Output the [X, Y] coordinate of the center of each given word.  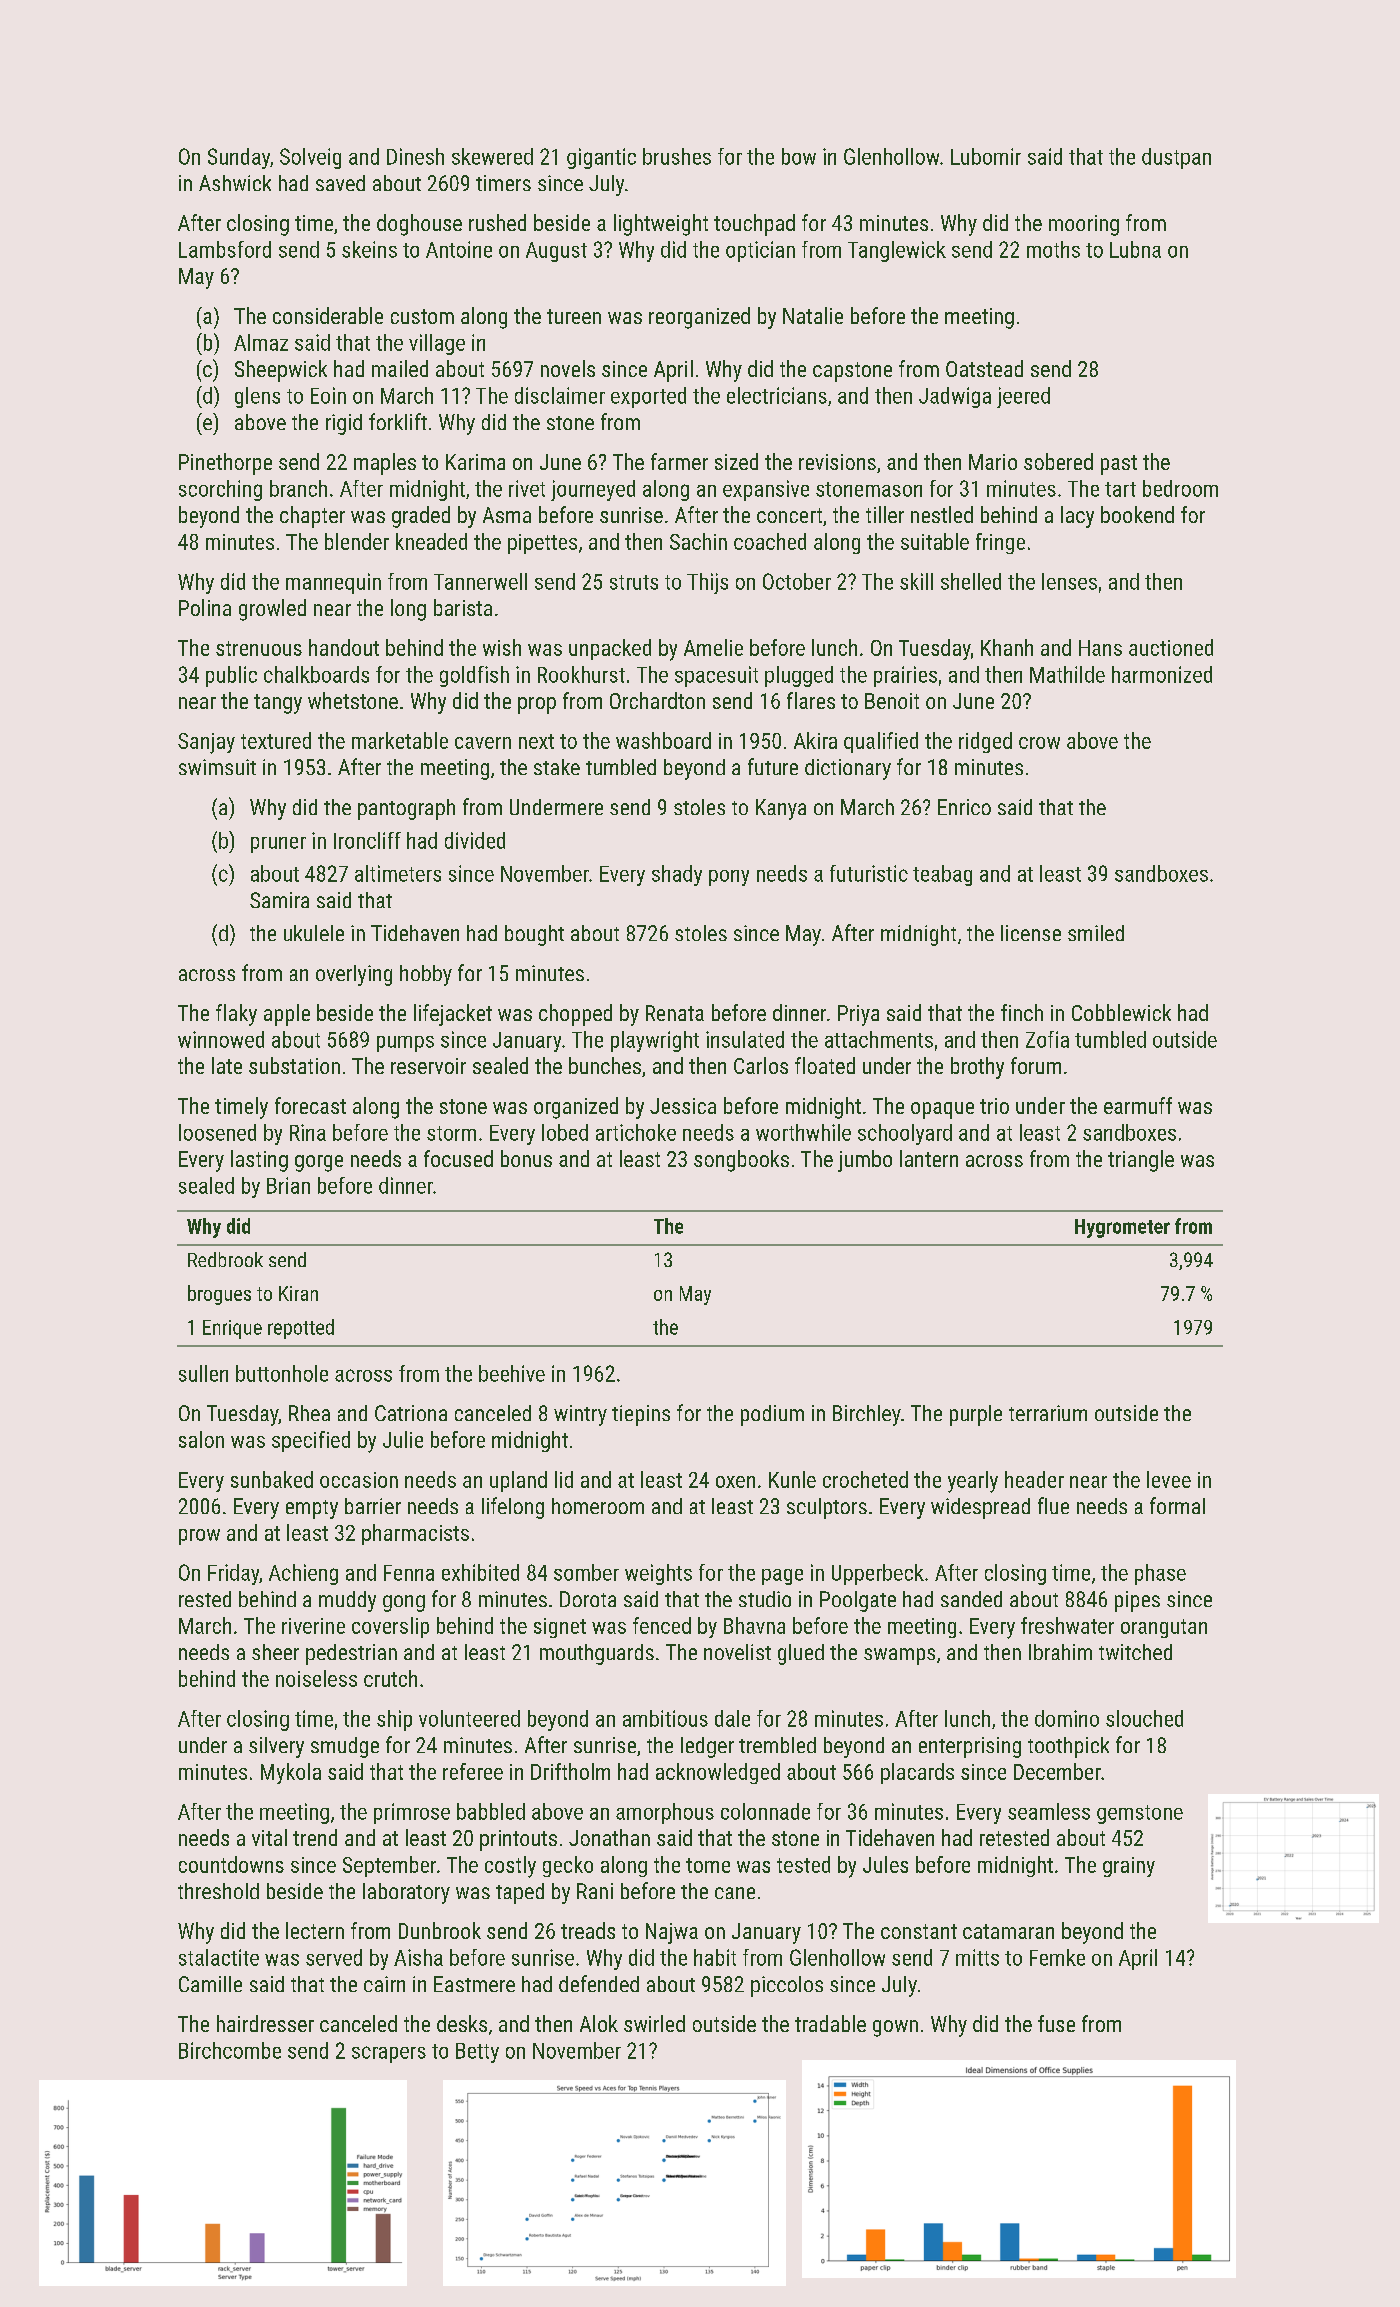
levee [1169, 1479]
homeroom [598, 1506]
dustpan [1176, 158]
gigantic [601, 158]
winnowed [221, 1039]
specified [311, 1441]
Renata [675, 1013]
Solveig [310, 158]
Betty [477, 2053]
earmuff [1138, 1105]
